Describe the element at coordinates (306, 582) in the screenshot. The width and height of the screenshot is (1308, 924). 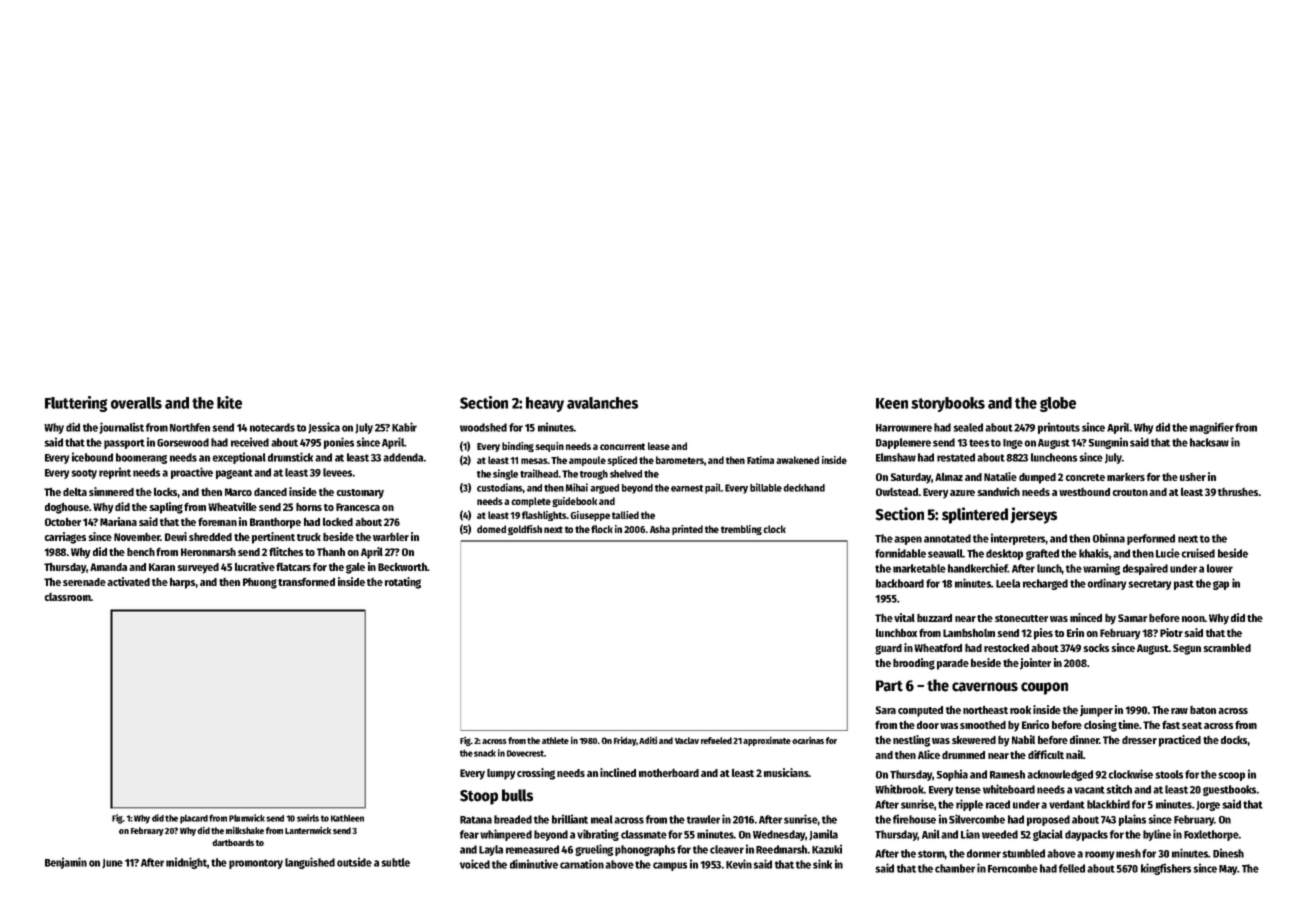
I see `transformed` at that location.
